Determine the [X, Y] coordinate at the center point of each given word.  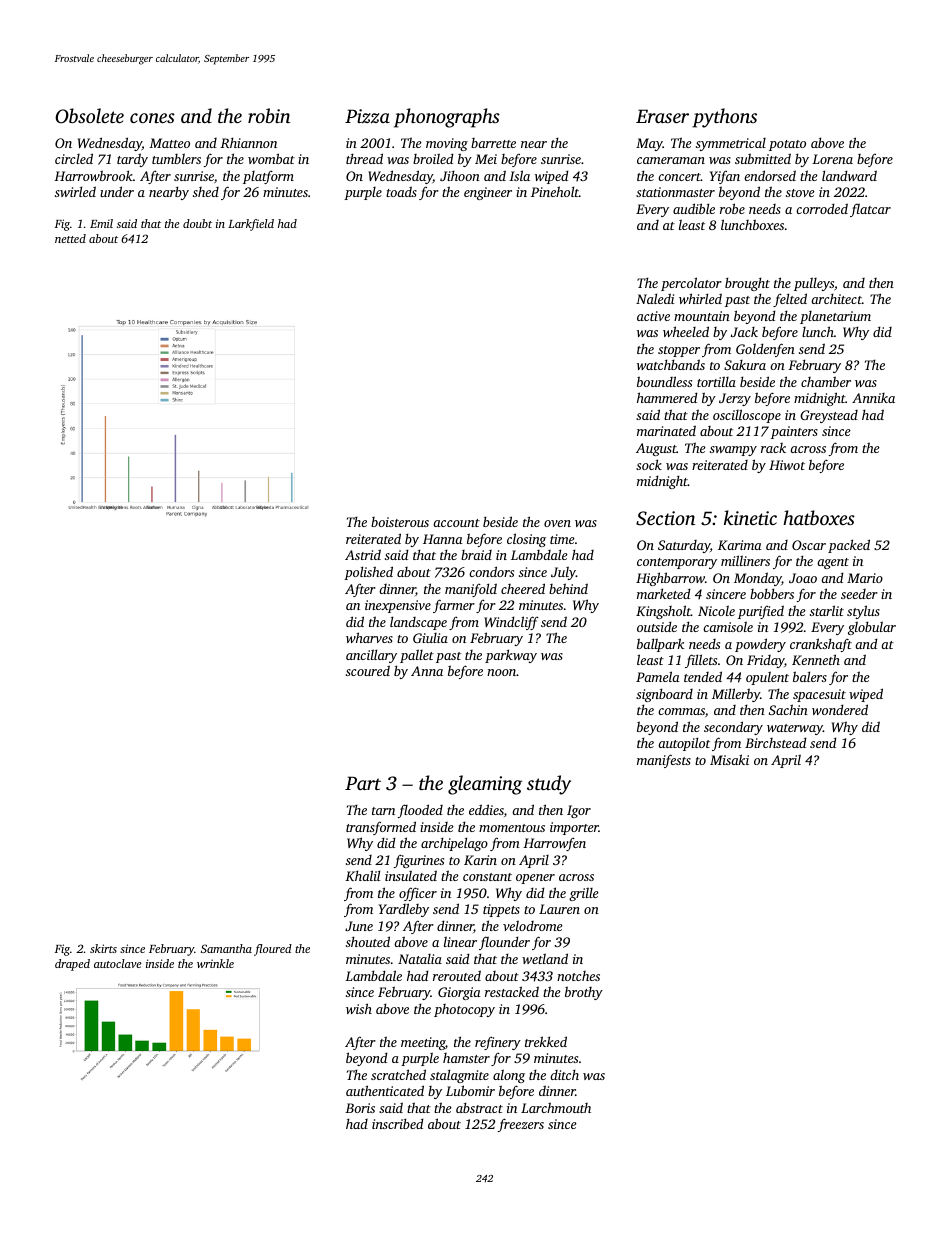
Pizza [367, 116]
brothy [584, 993]
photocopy [464, 1010]
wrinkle [215, 963]
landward [849, 175]
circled [74, 158]
